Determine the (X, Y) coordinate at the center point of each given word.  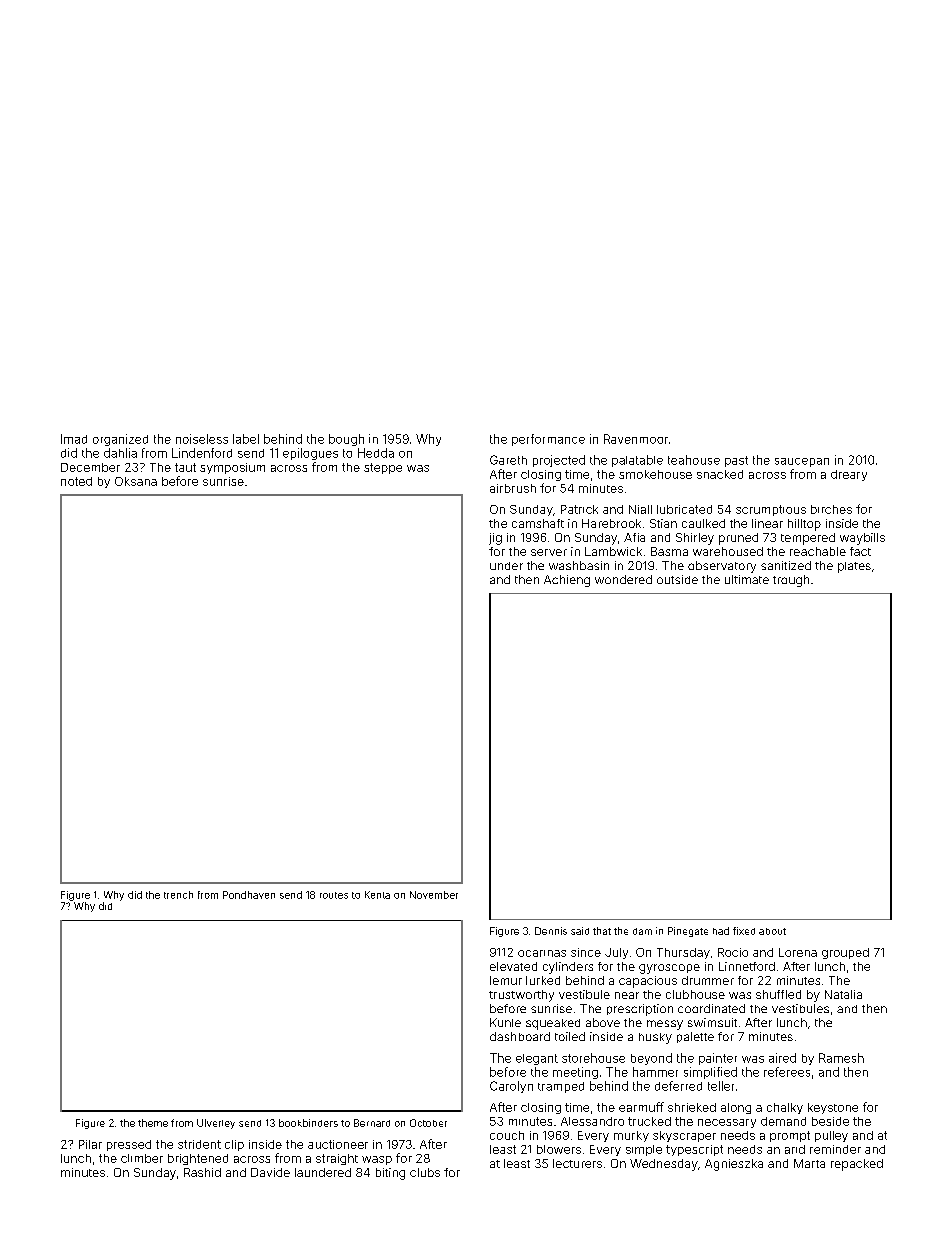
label (246, 439)
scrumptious (771, 510)
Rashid (202, 1172)
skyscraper (684, 1136)
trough (791, 581)
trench (178, 895)
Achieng (567, 581)
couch (507, 1135)
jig (495, 539)
